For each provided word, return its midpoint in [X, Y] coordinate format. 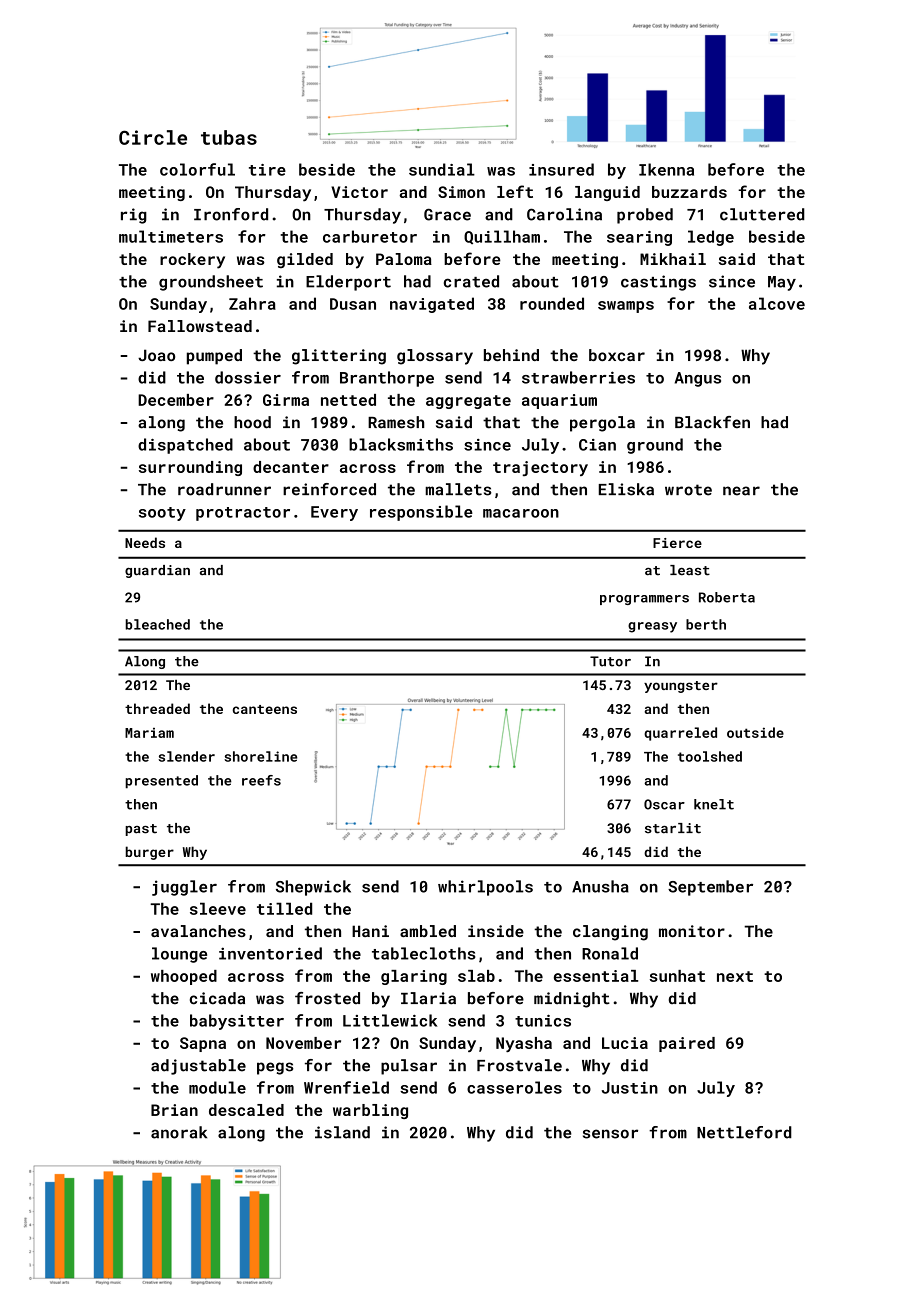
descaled [246, 1110]
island [342, 1132]
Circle [153, 137]
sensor [610, 1134]
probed [645, 216]
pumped [214, 357]
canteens [265, 709]
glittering [339, 357]
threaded [157, 708]
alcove [777, 303]
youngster [681, 687]
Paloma [404, 259]
